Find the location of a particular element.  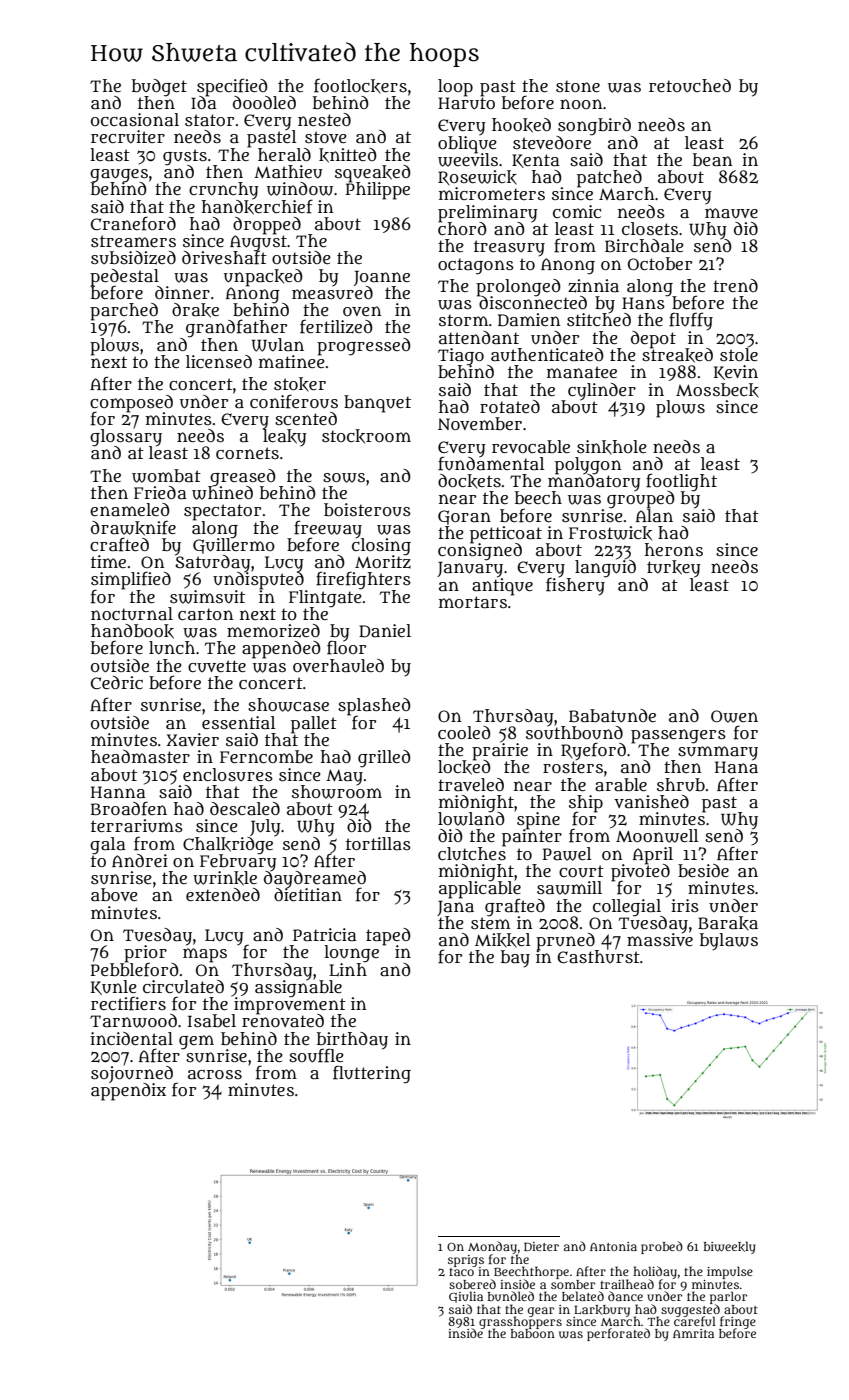

subsidized is located at coordinates (133, 258).
